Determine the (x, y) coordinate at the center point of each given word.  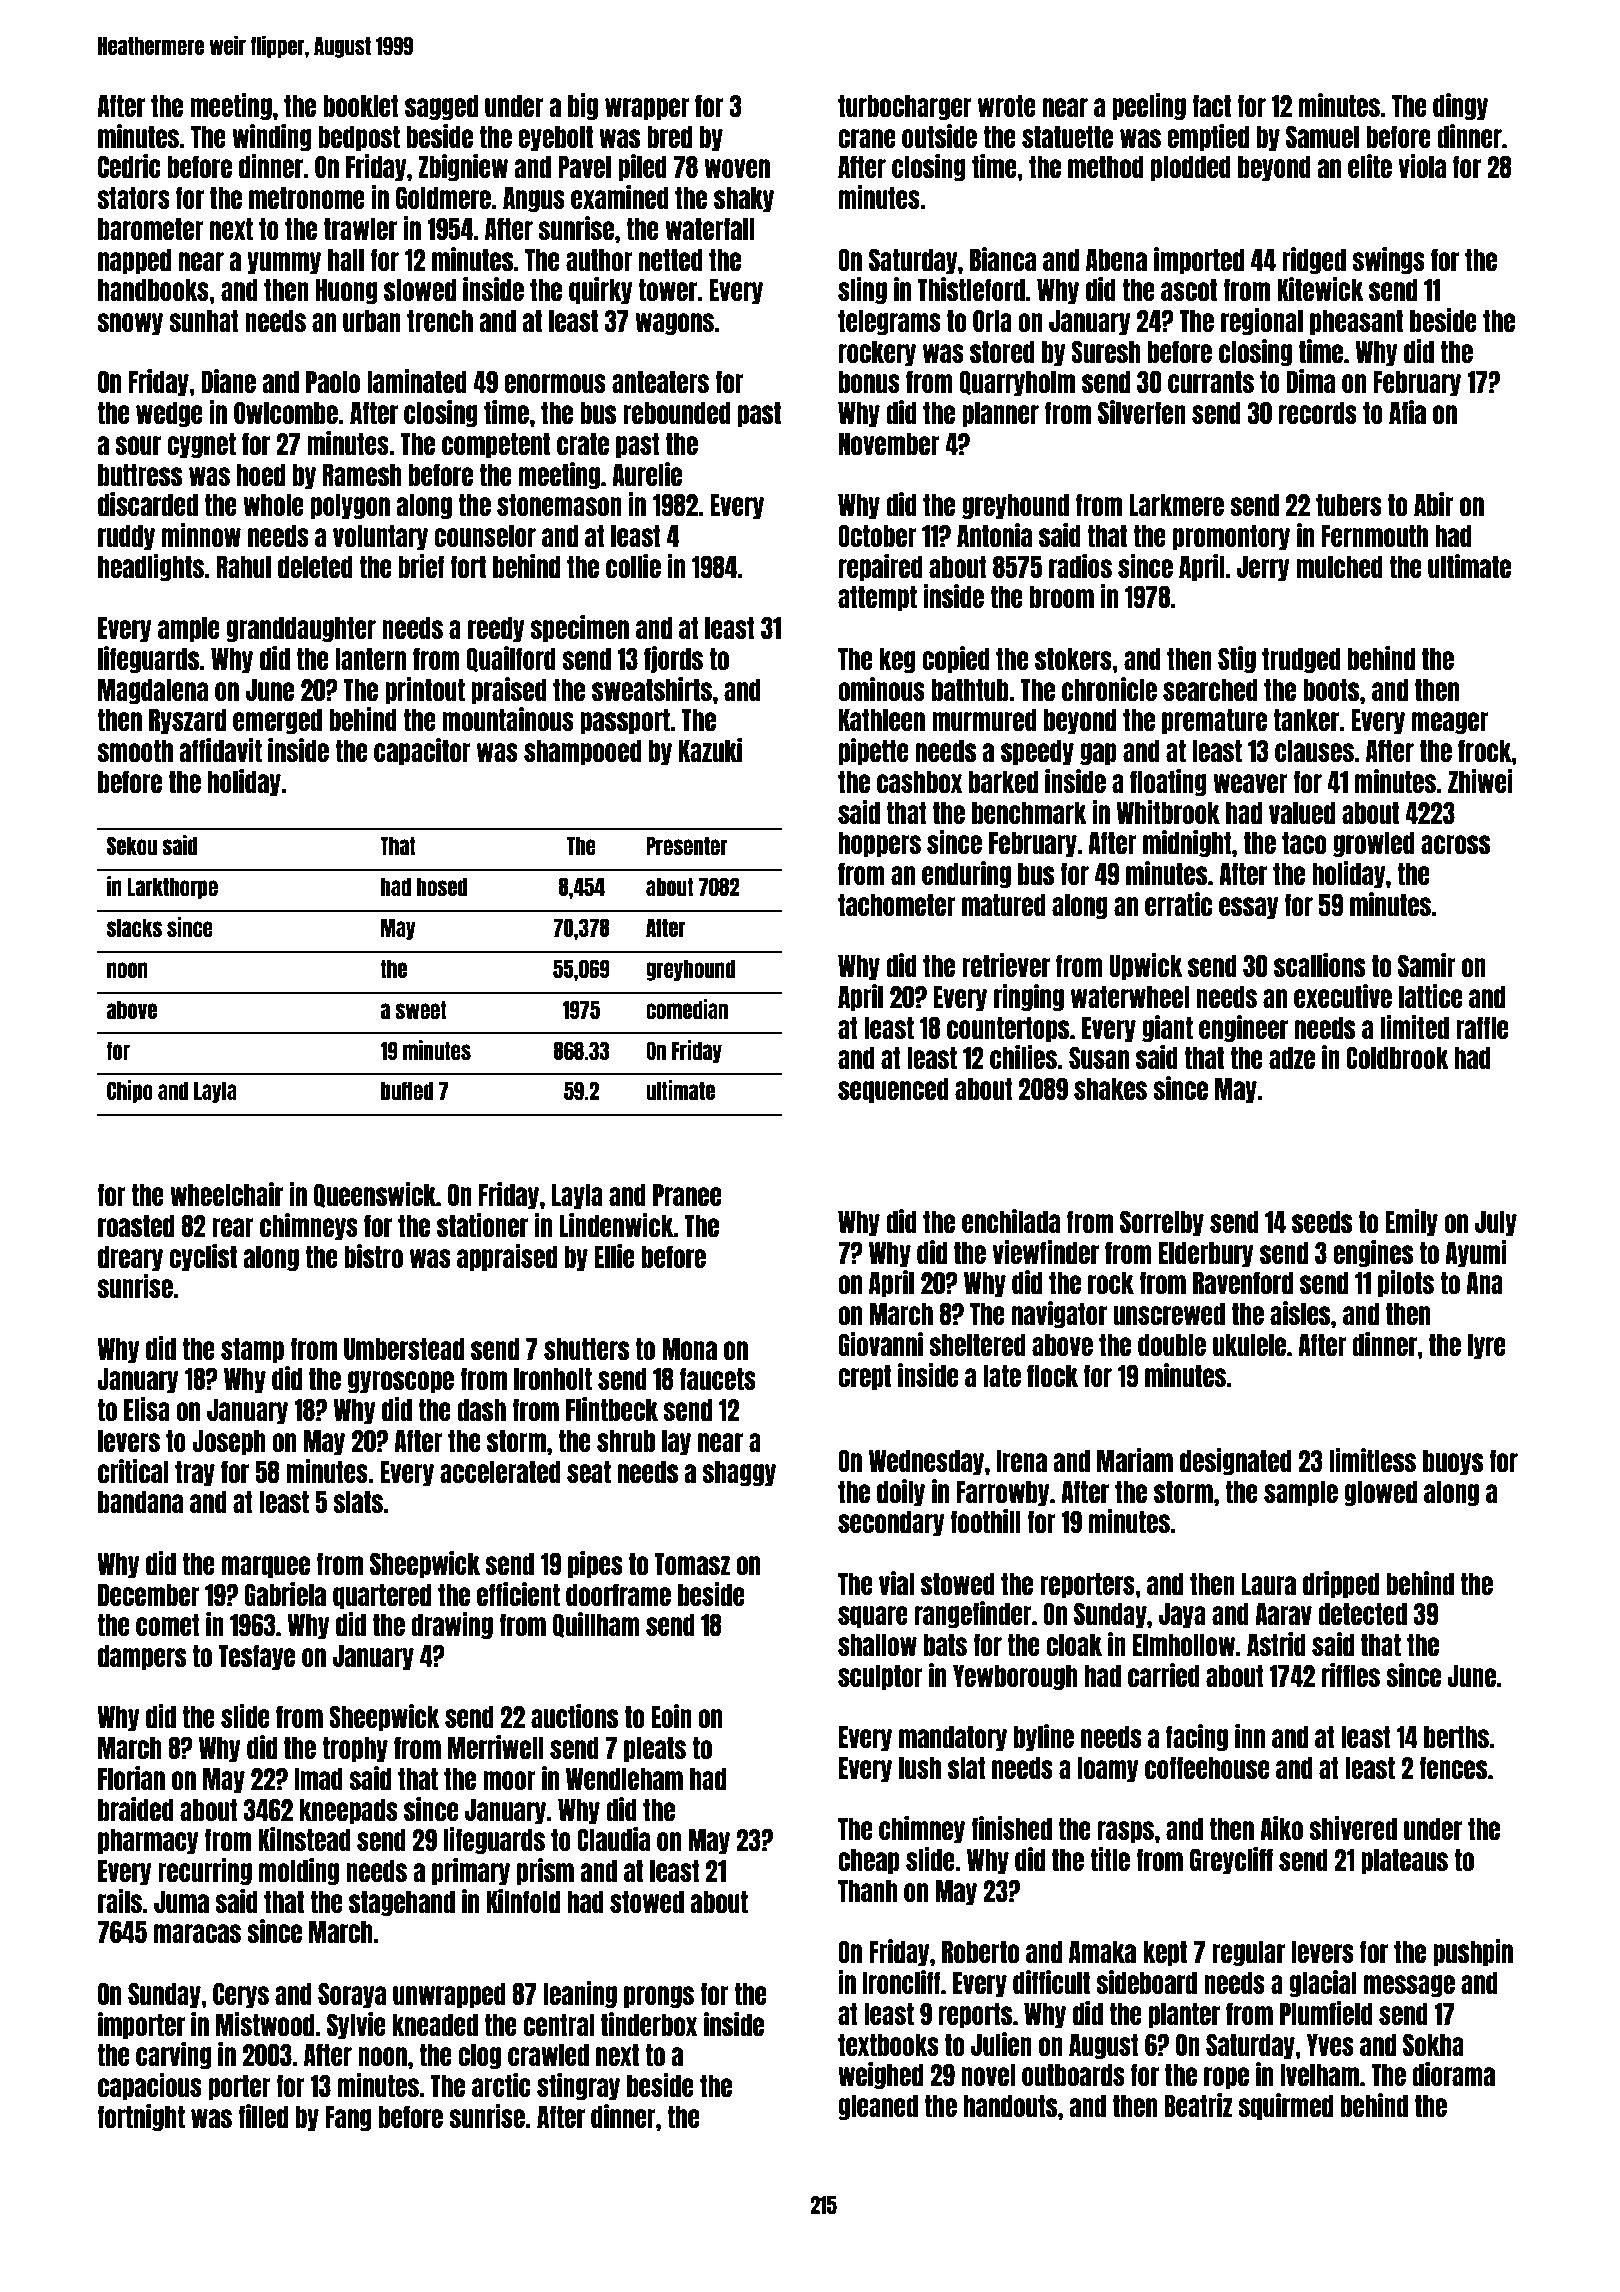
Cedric (129, 166)
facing (1197, 1737)
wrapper (647, 109)
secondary (891, 1523)
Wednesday (926, 1462)
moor (509, 1780)
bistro (373, 1256)
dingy (1460, 106)
